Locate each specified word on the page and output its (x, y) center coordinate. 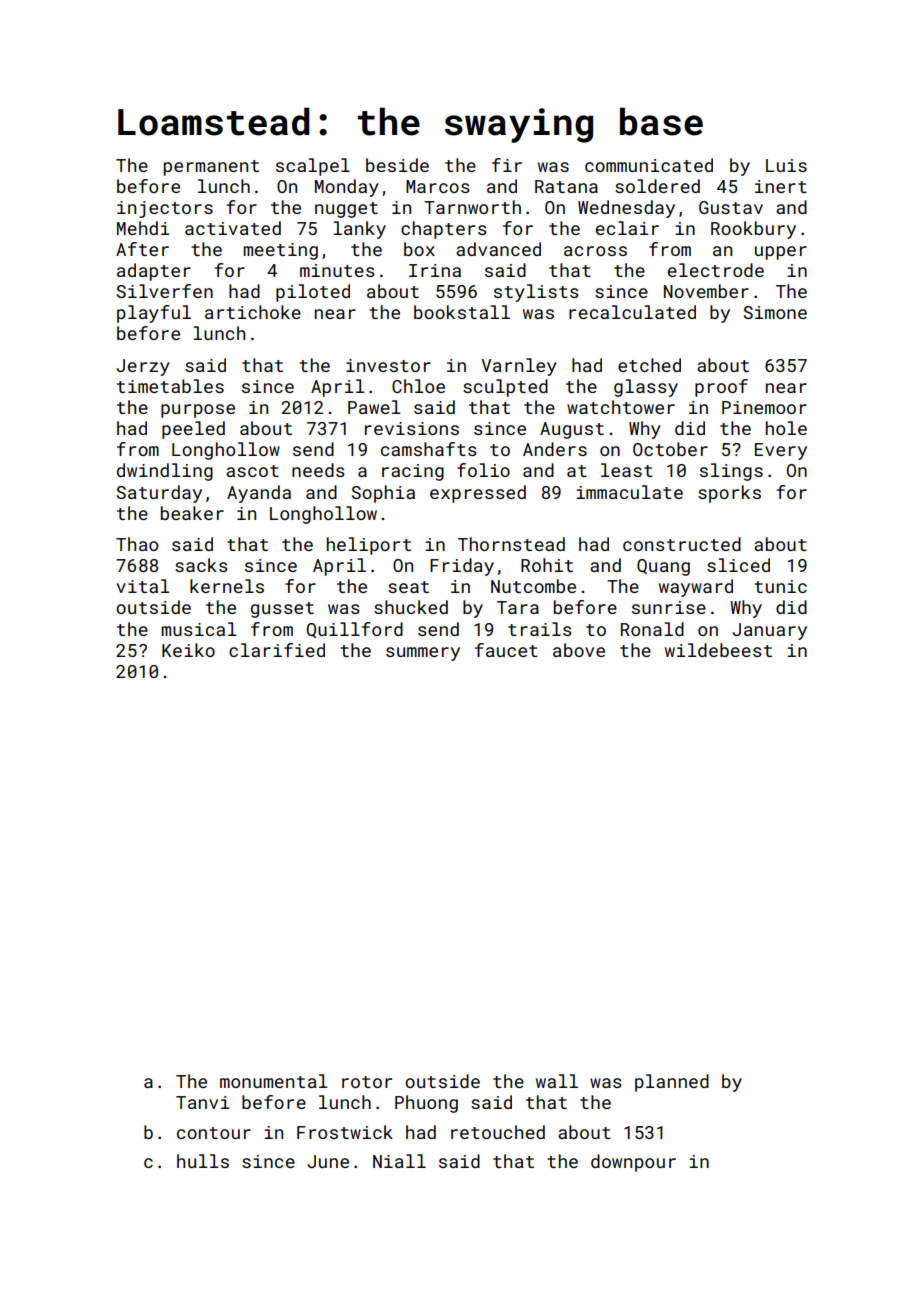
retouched (498, 1132)
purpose (198, 411)
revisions (412, 428)
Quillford (354, 630)
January (769, 631)
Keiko (188, 650)
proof (721, 388)
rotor (367, 1082)
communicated (649, 165)
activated (233, 228)
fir (507, 165)
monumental (274, 1081)
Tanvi (203, 1102)
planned (672, 1083)
